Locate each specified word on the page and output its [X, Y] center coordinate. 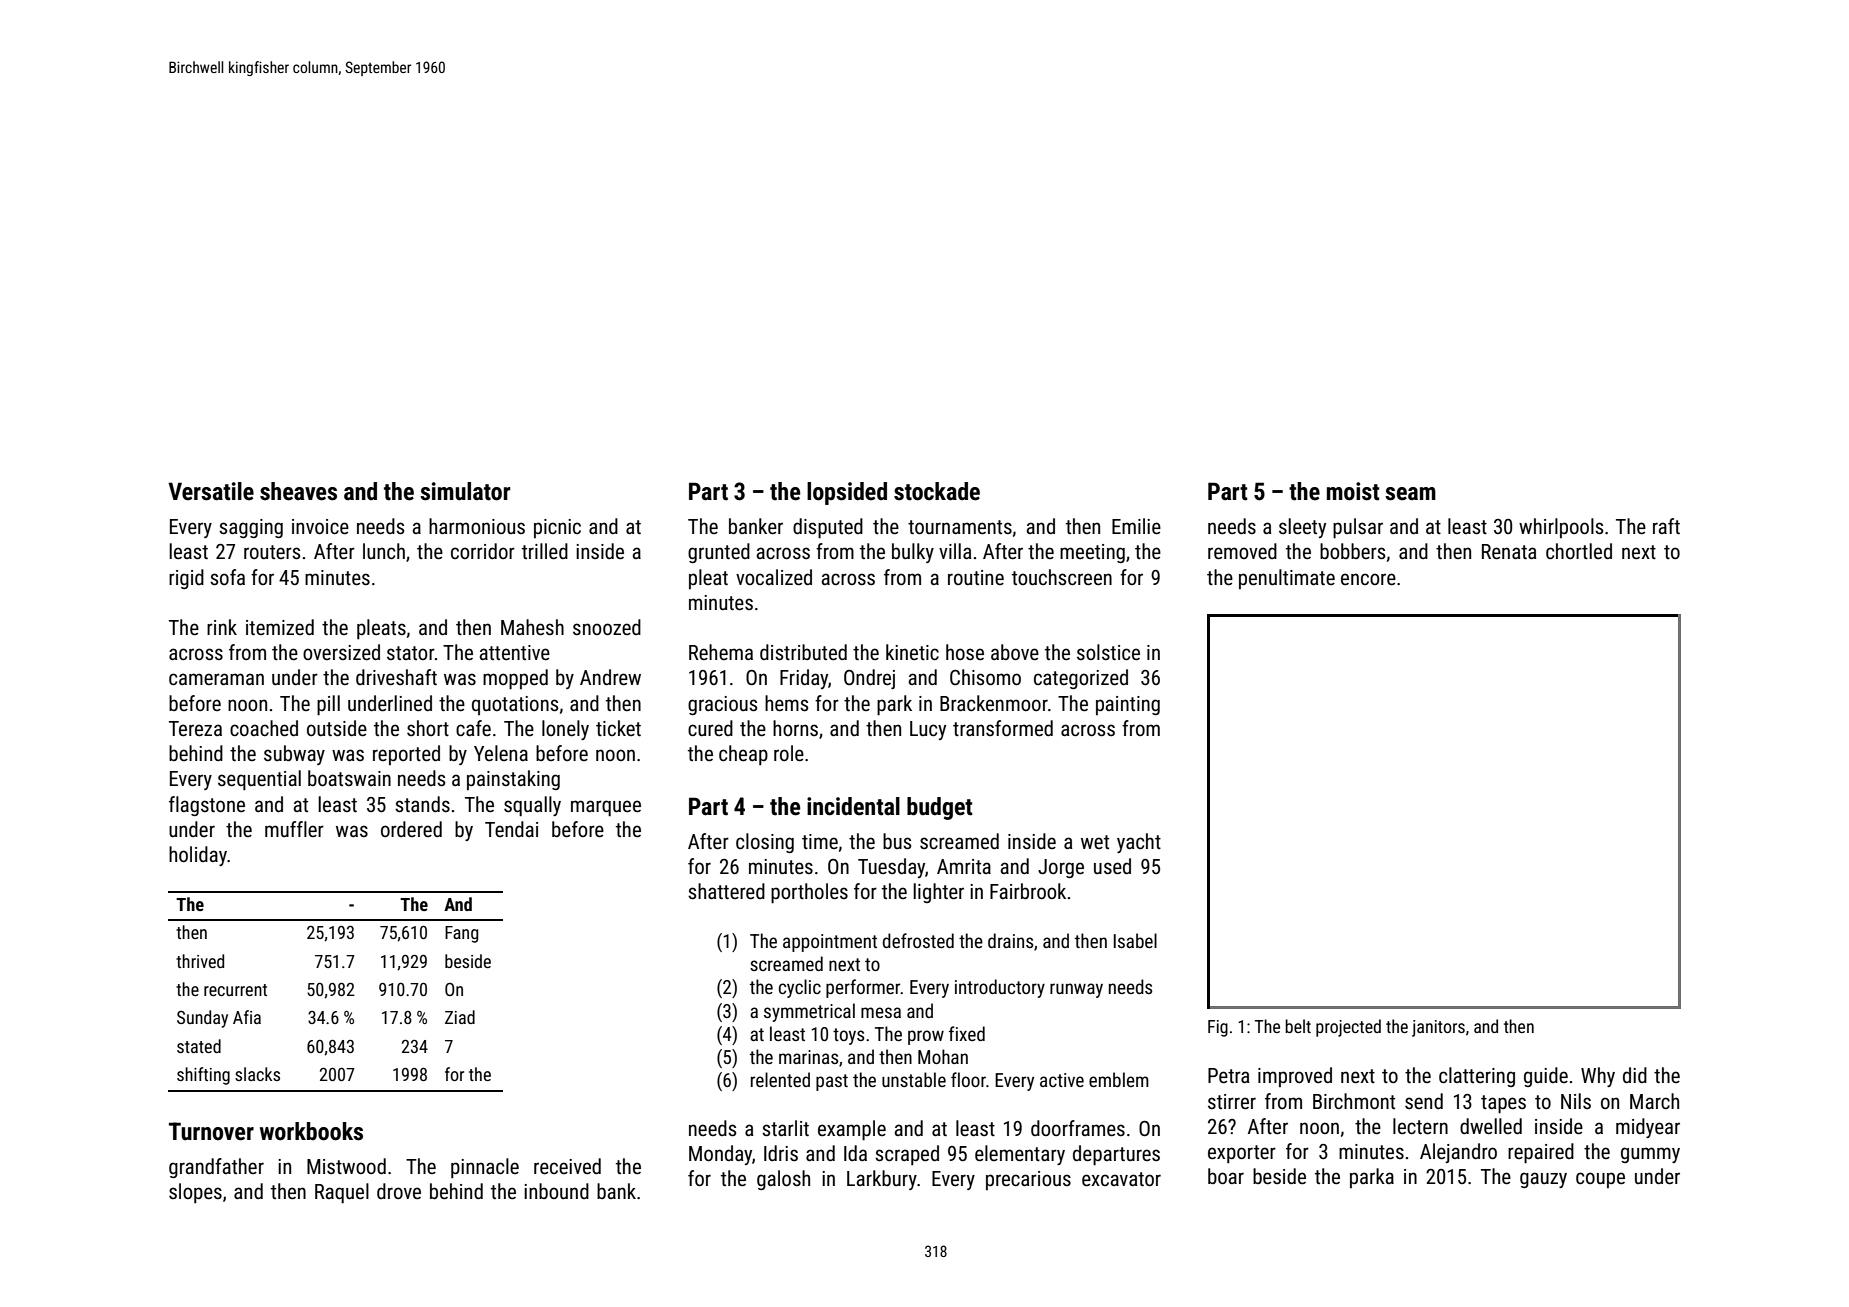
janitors [1438, 1028]
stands [422, 804]
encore [1368, 579]
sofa [227, 577]
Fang [461, 934]
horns [795, 728]
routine [976, 577]
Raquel [342, 1193]
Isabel [1135, 940]
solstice [1108, 652]
